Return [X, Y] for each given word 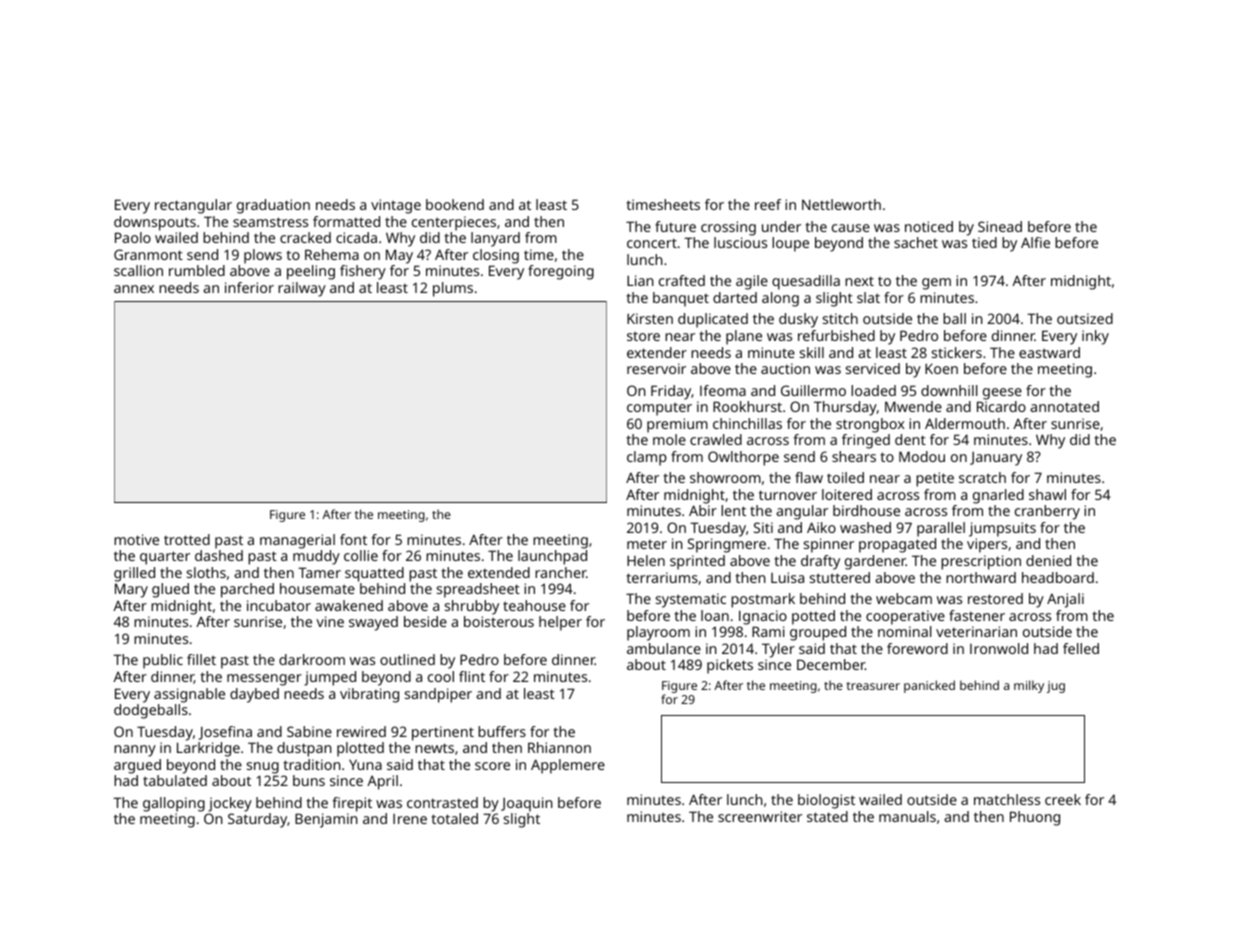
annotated [1064, 406]
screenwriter [760, 816]
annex [134, 289]
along [780, 299]
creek [1063, 799]
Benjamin [326, 820]
